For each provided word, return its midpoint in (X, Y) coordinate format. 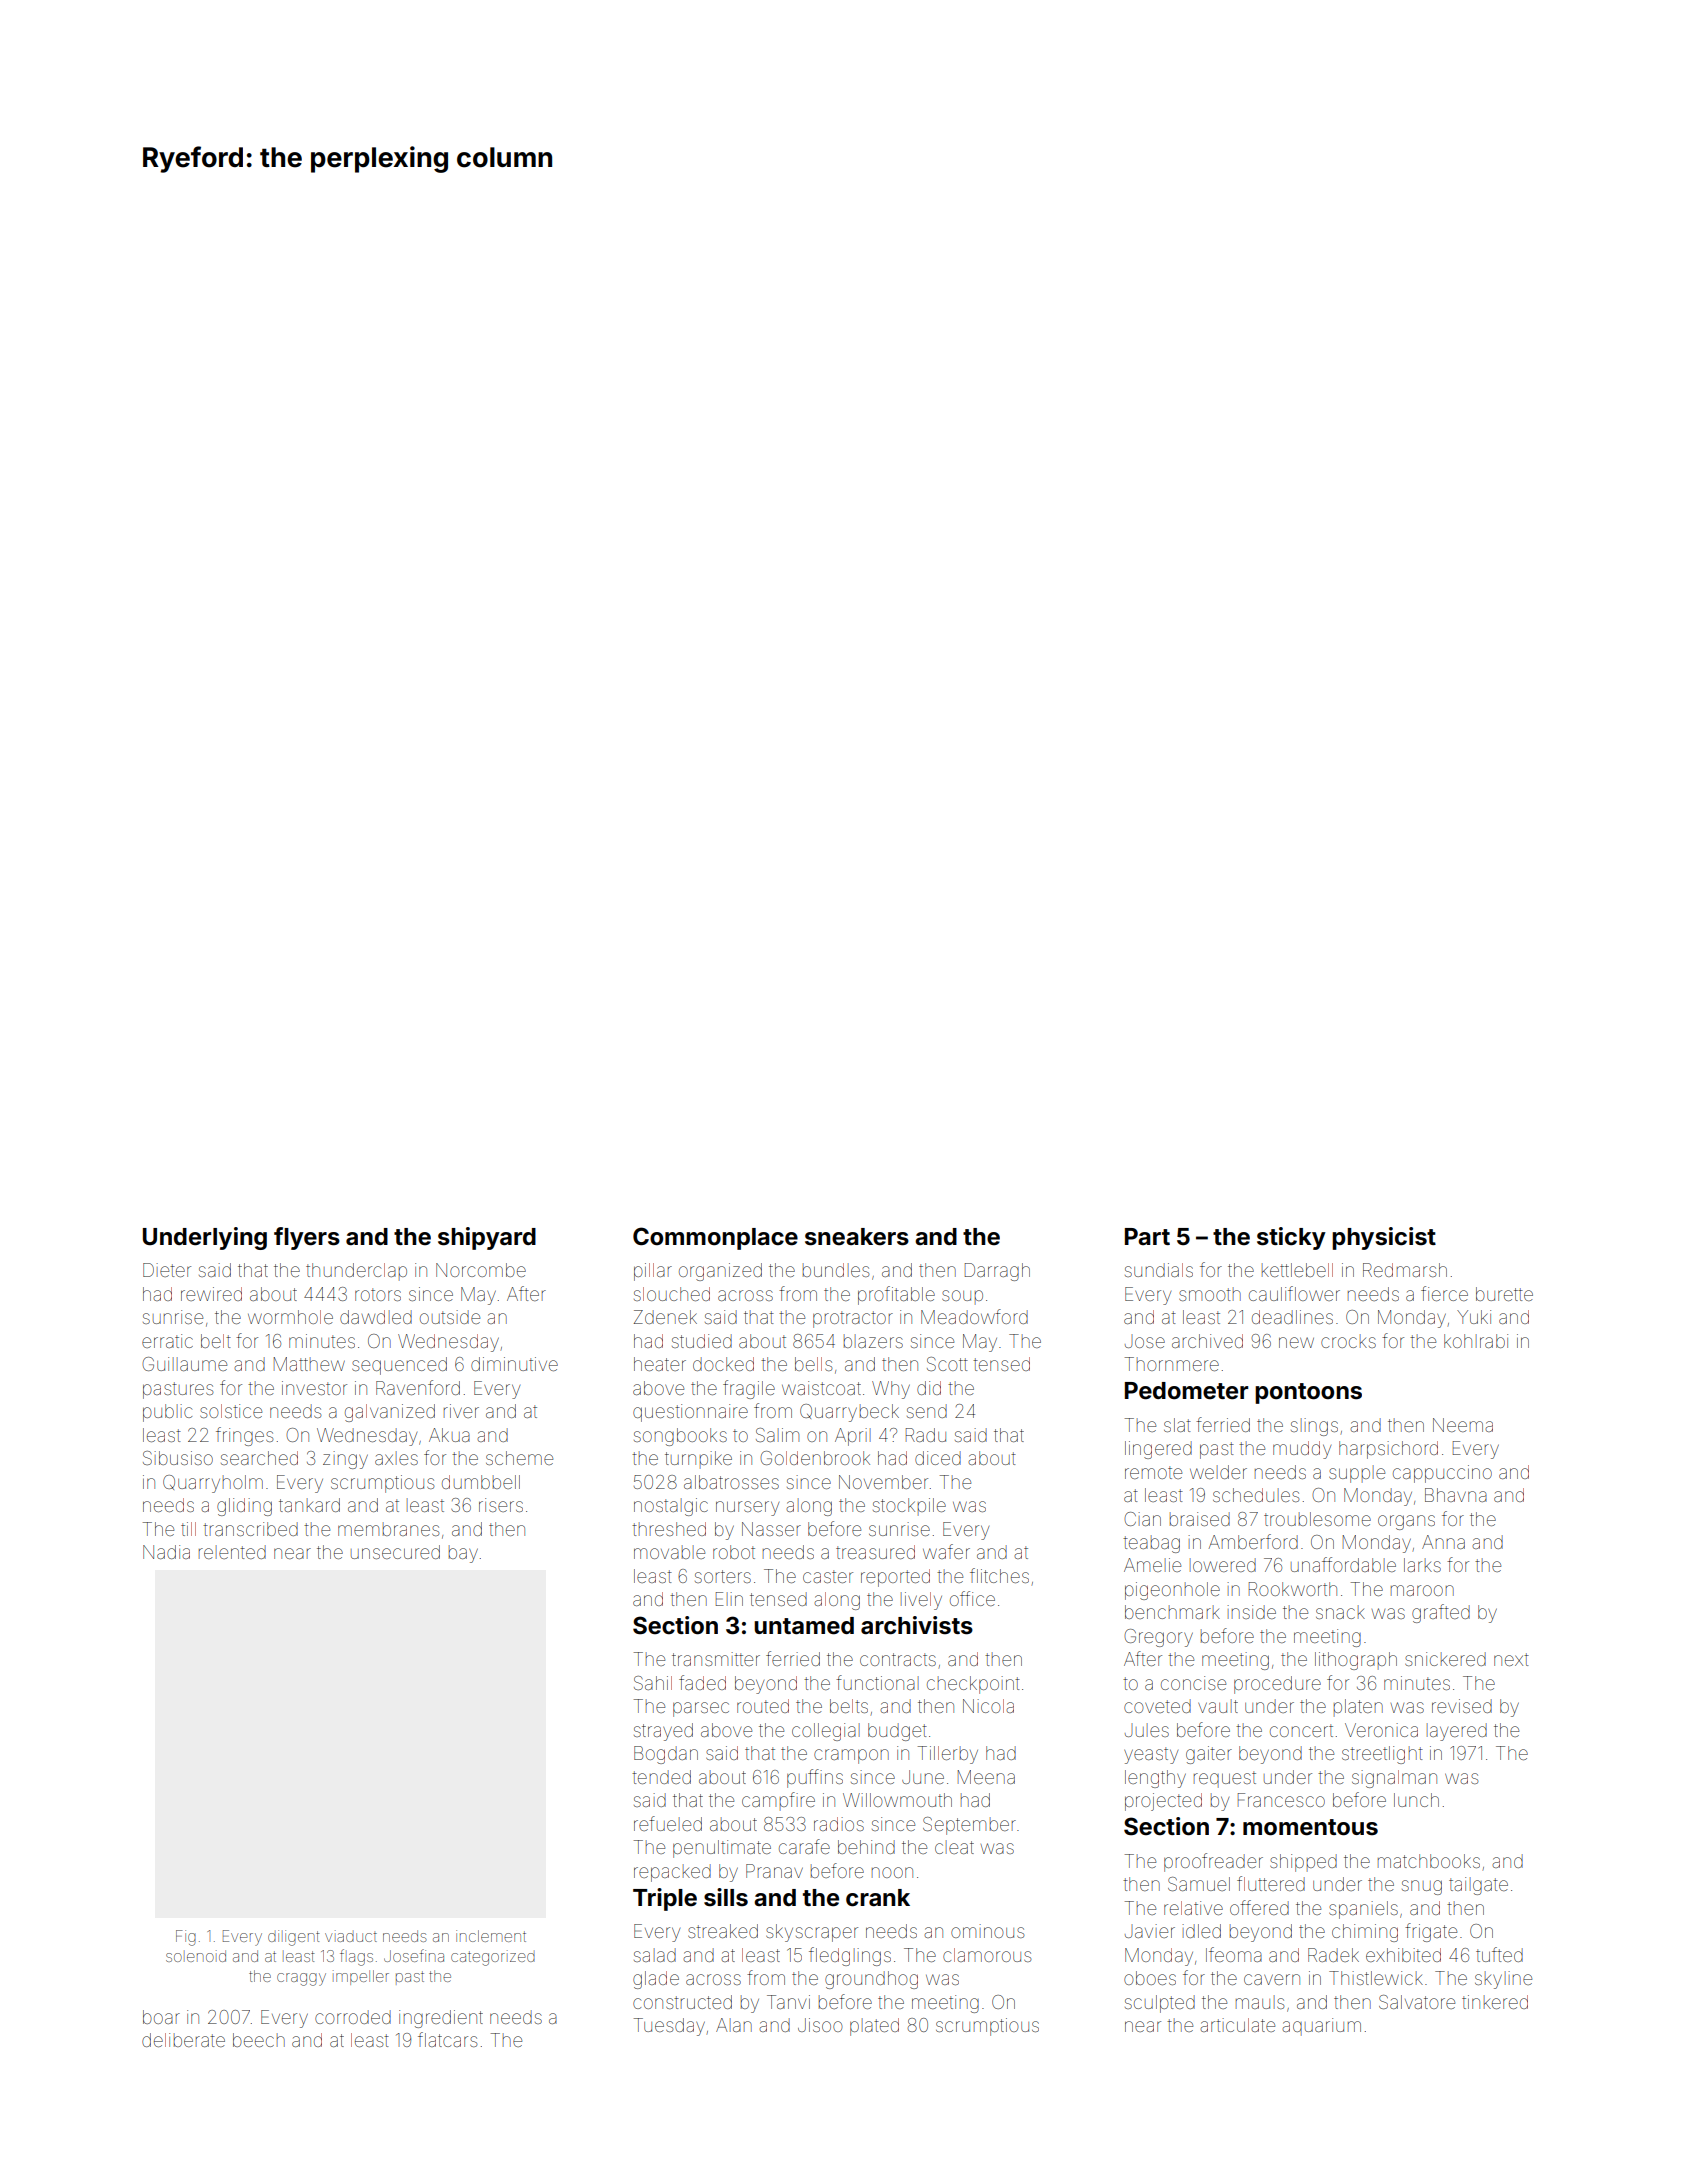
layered (1457, 1732)
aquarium (1321, 2027)
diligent (294, 1938)
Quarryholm (213, 1484)
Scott (947, 1364)
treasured (875, 1552)
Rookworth (1293, 1589)
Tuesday (669, 2027)
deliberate (183, 2040)
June (923, 1777)
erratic (167, 1341)
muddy (1302, 1450)
